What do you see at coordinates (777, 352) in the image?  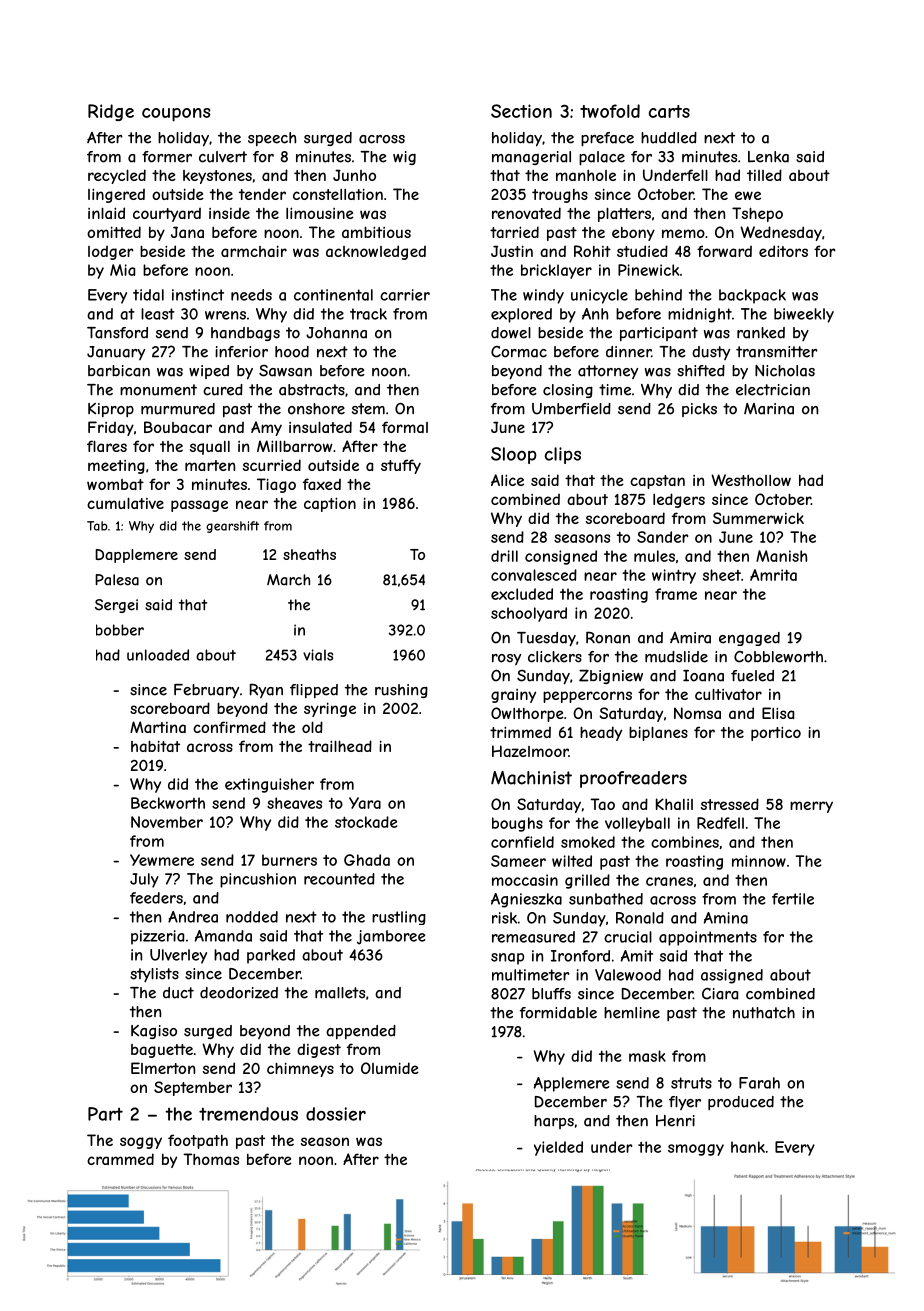 I see `transmitter` at bounding box center [777, 352].
